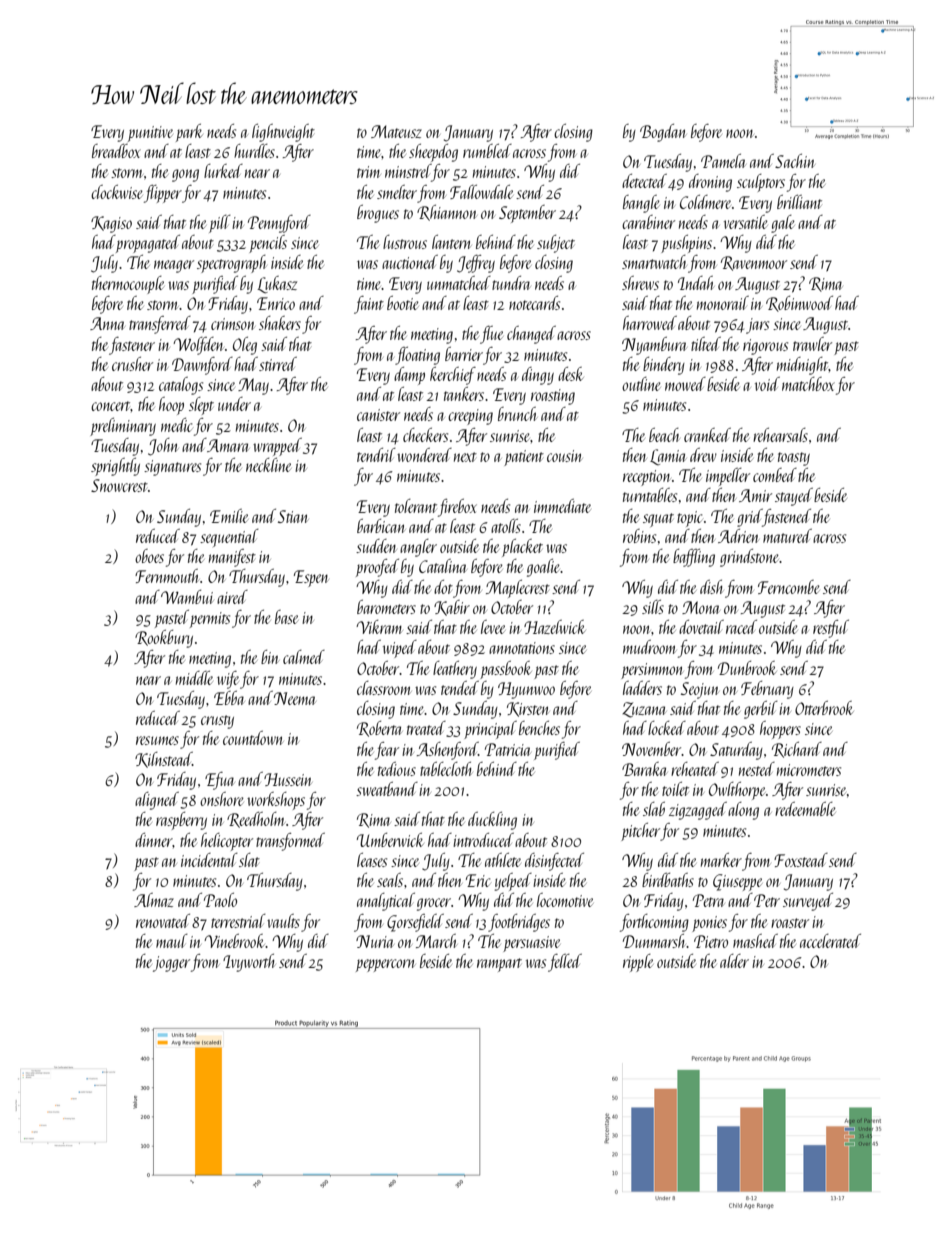  What do you see at coordinates (741, 627) in the image?
I see `raced` at bounding box center [741, 627].
